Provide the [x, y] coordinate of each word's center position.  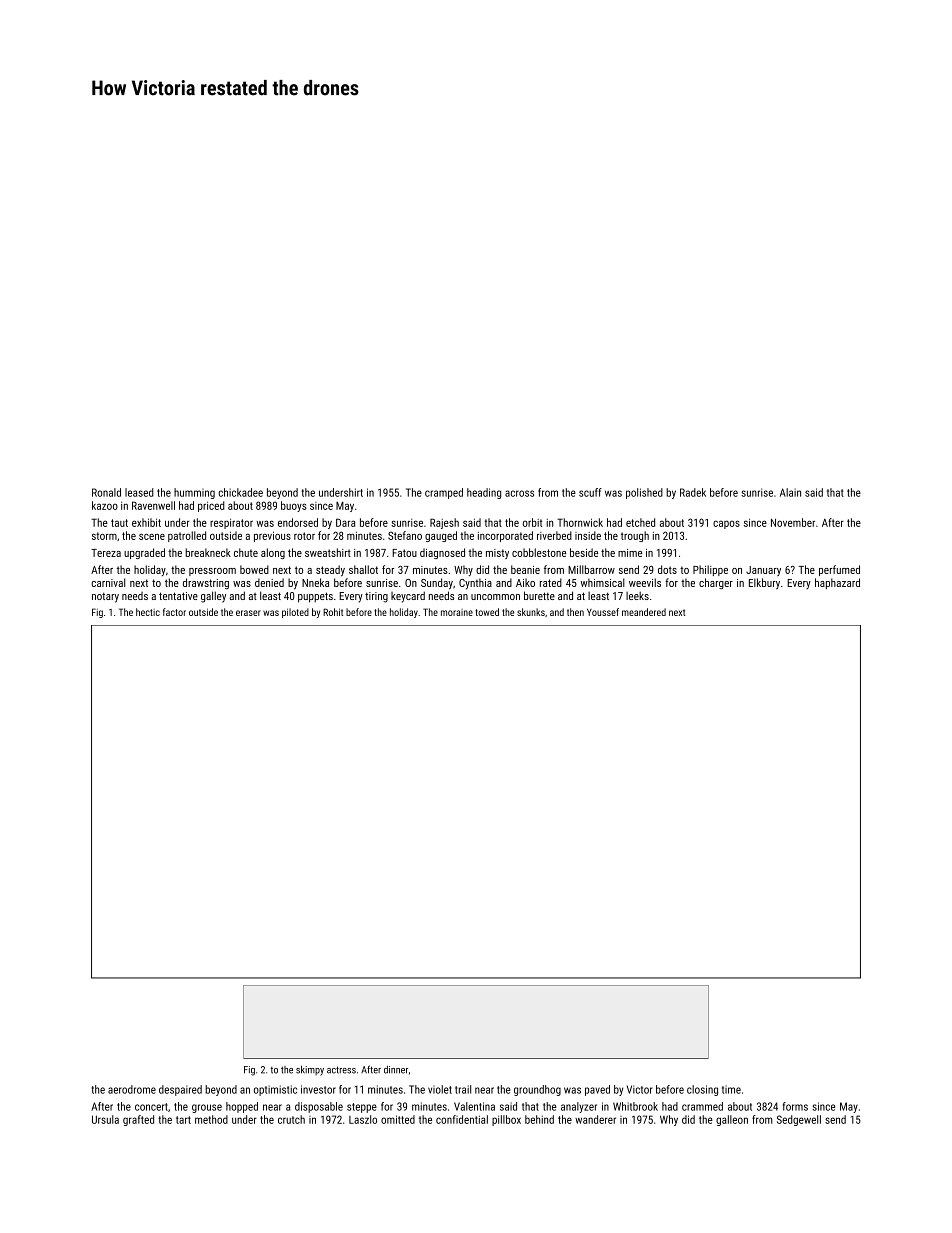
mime [630, 553]
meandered [644, 612]
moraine [457, 612]
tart [183, 1120]
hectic [148, 612]
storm [104, 536]
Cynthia [475, 584]
